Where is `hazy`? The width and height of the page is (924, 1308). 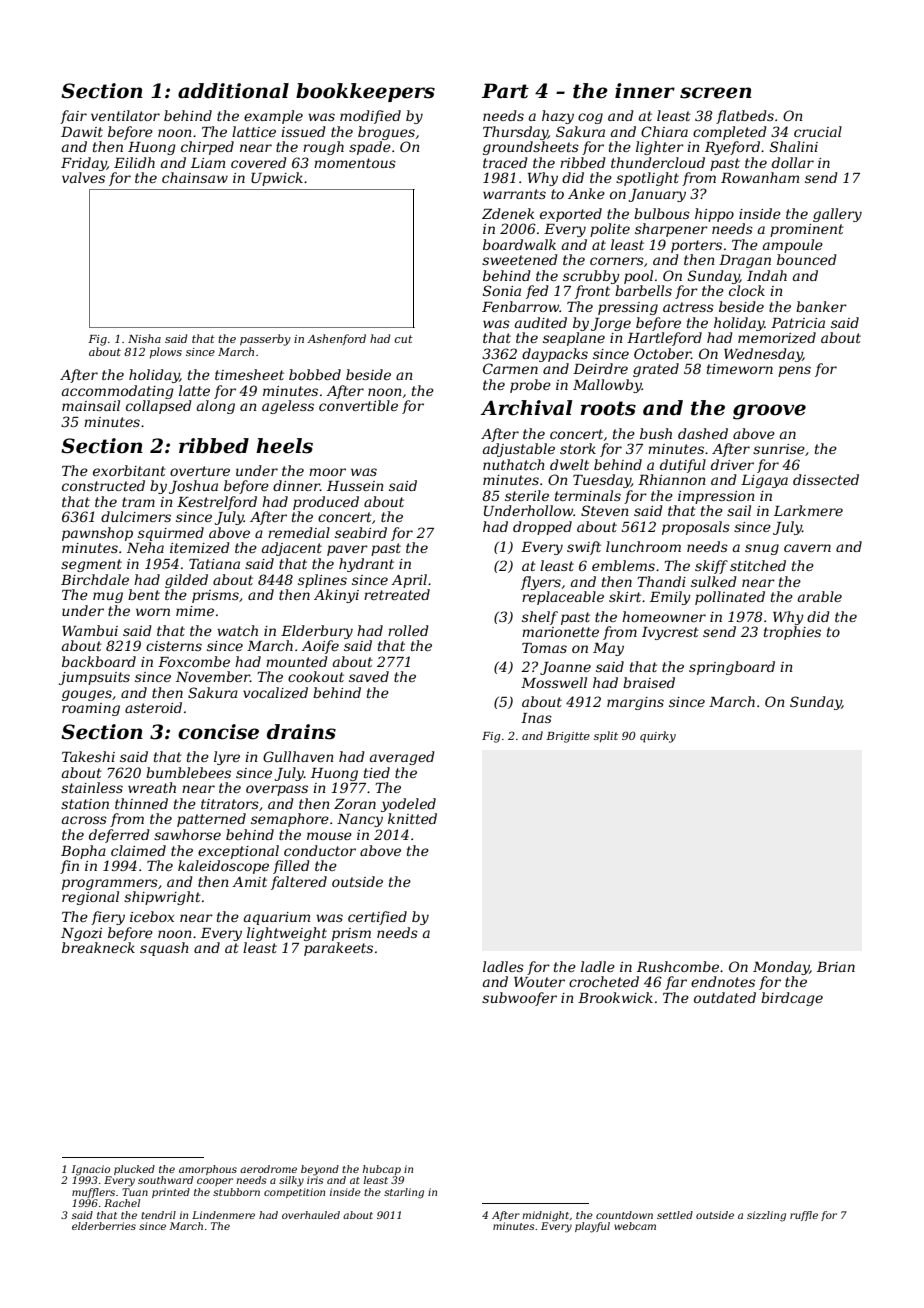
hazy is located at coordinates (558, 117).
